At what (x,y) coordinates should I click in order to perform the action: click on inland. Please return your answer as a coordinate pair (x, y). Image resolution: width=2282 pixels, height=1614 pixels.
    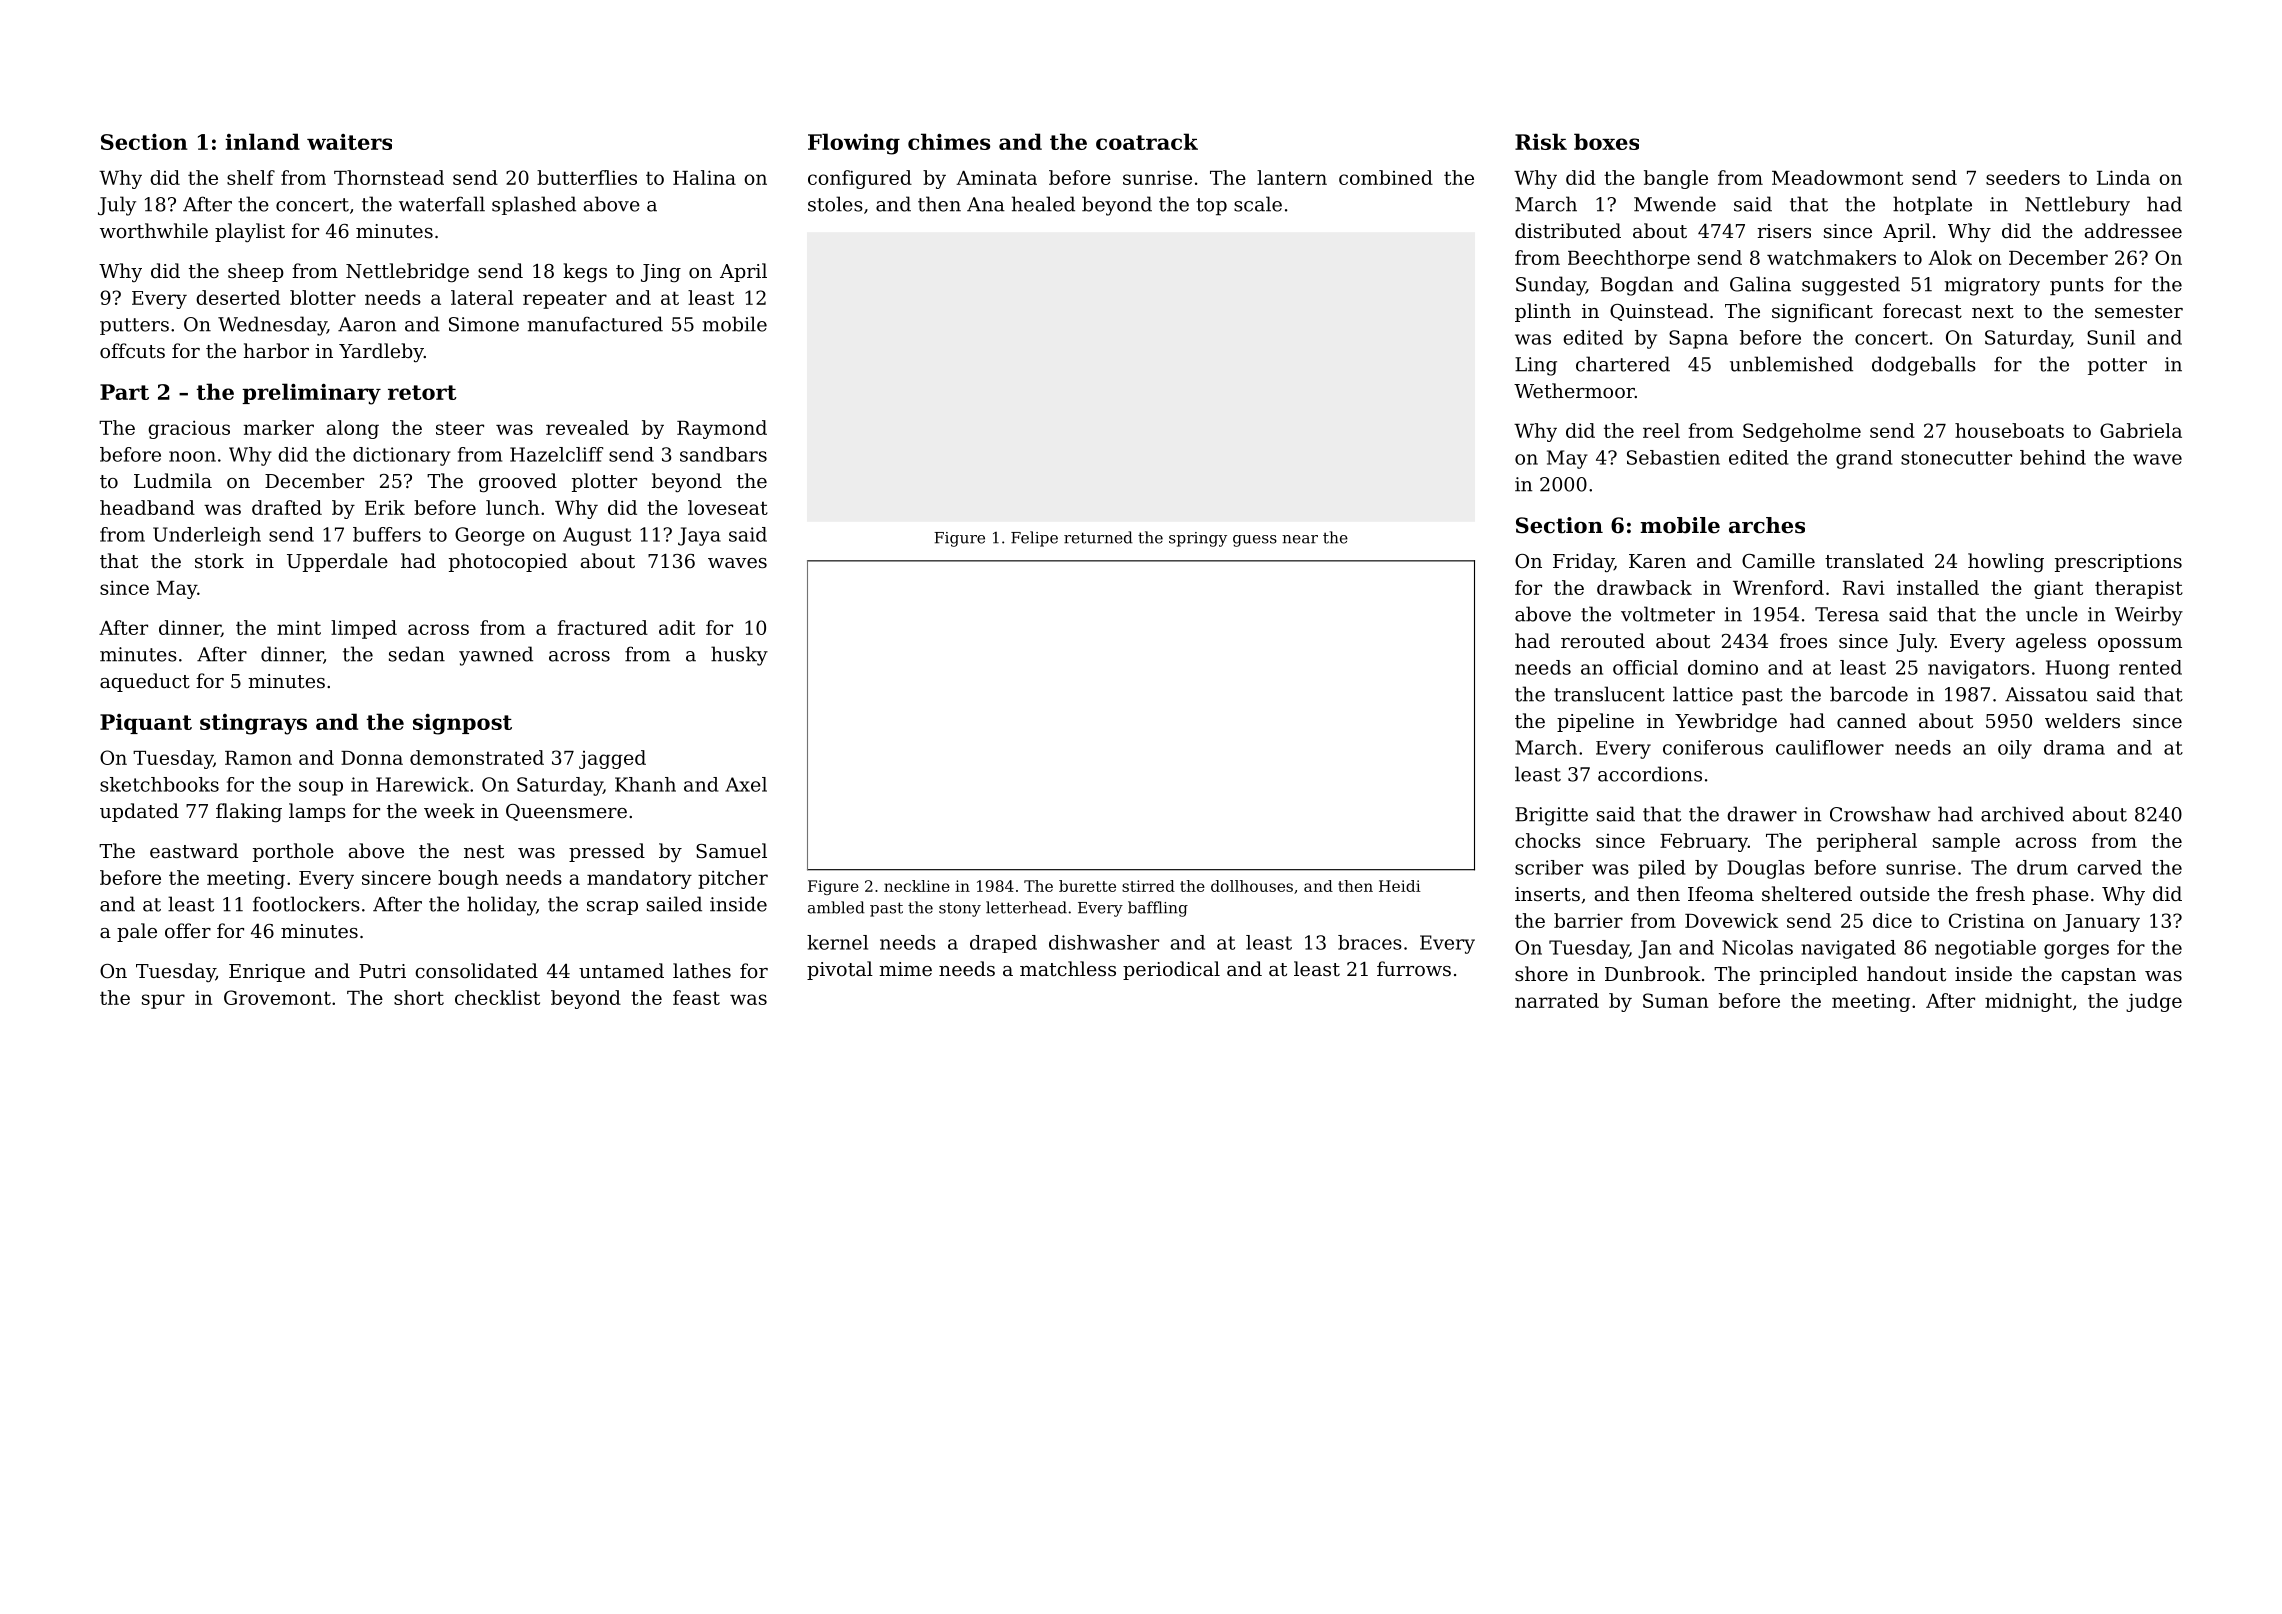
    Looking at the image, I should click on (262, 141).
